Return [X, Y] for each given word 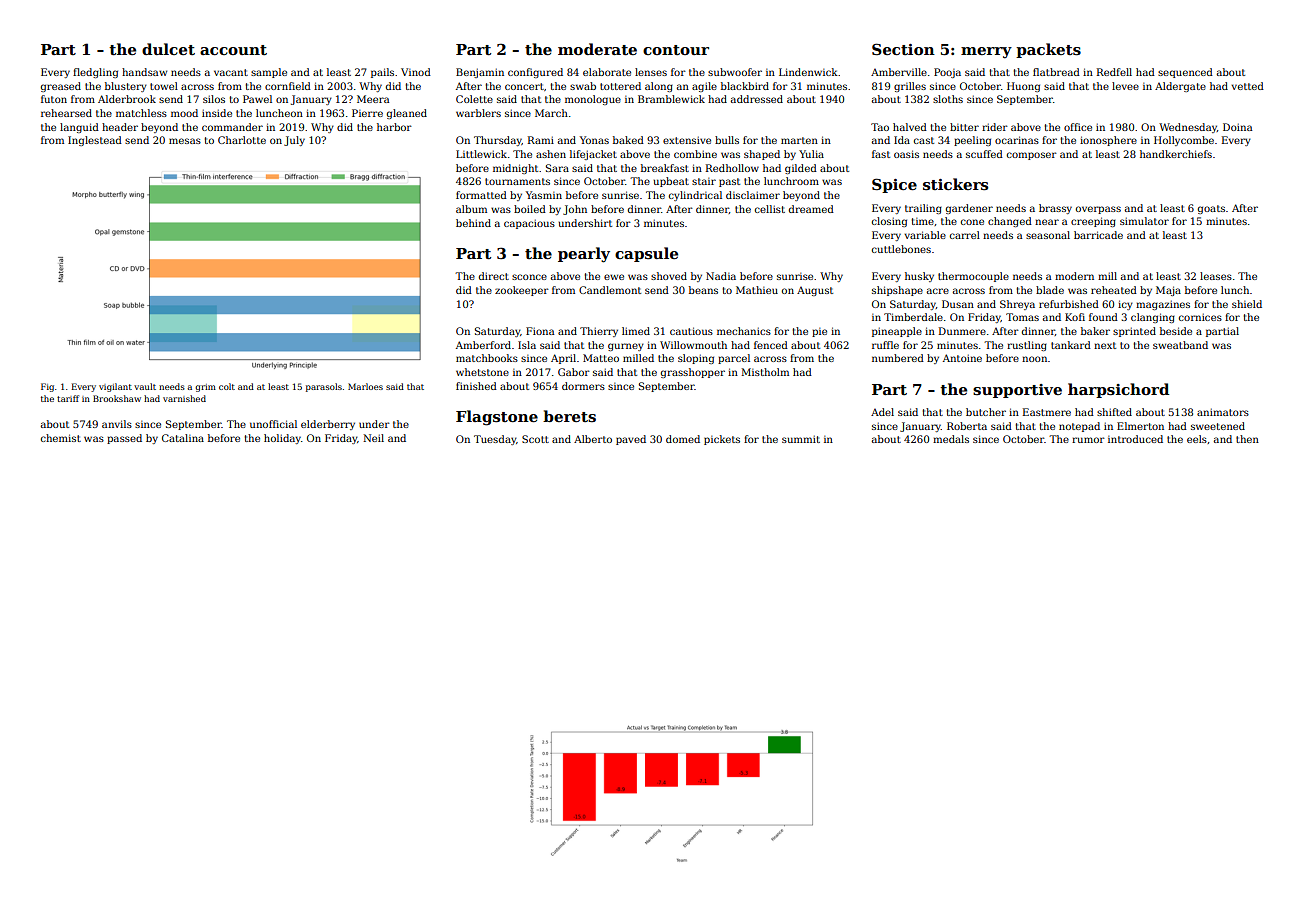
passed [124, 439]
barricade [1098, 235]
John [575, 210]
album [471, 209]
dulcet [168, 49]
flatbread [1056, 72]
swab [583, 86]
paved [631, 440]
